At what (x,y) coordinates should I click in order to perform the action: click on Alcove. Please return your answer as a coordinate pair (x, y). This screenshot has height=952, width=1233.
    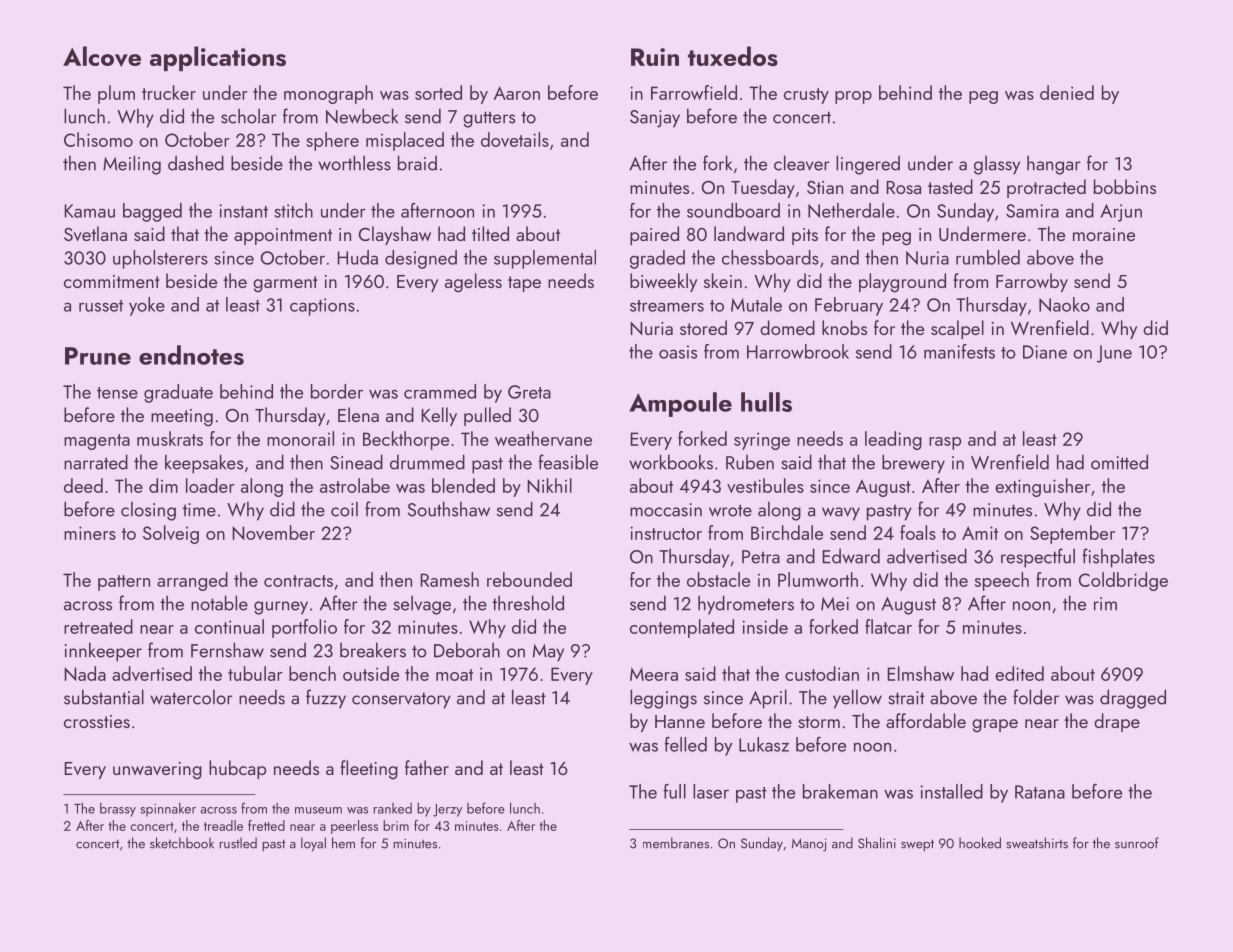
    Looking at the image, I should click on (102, 56).
